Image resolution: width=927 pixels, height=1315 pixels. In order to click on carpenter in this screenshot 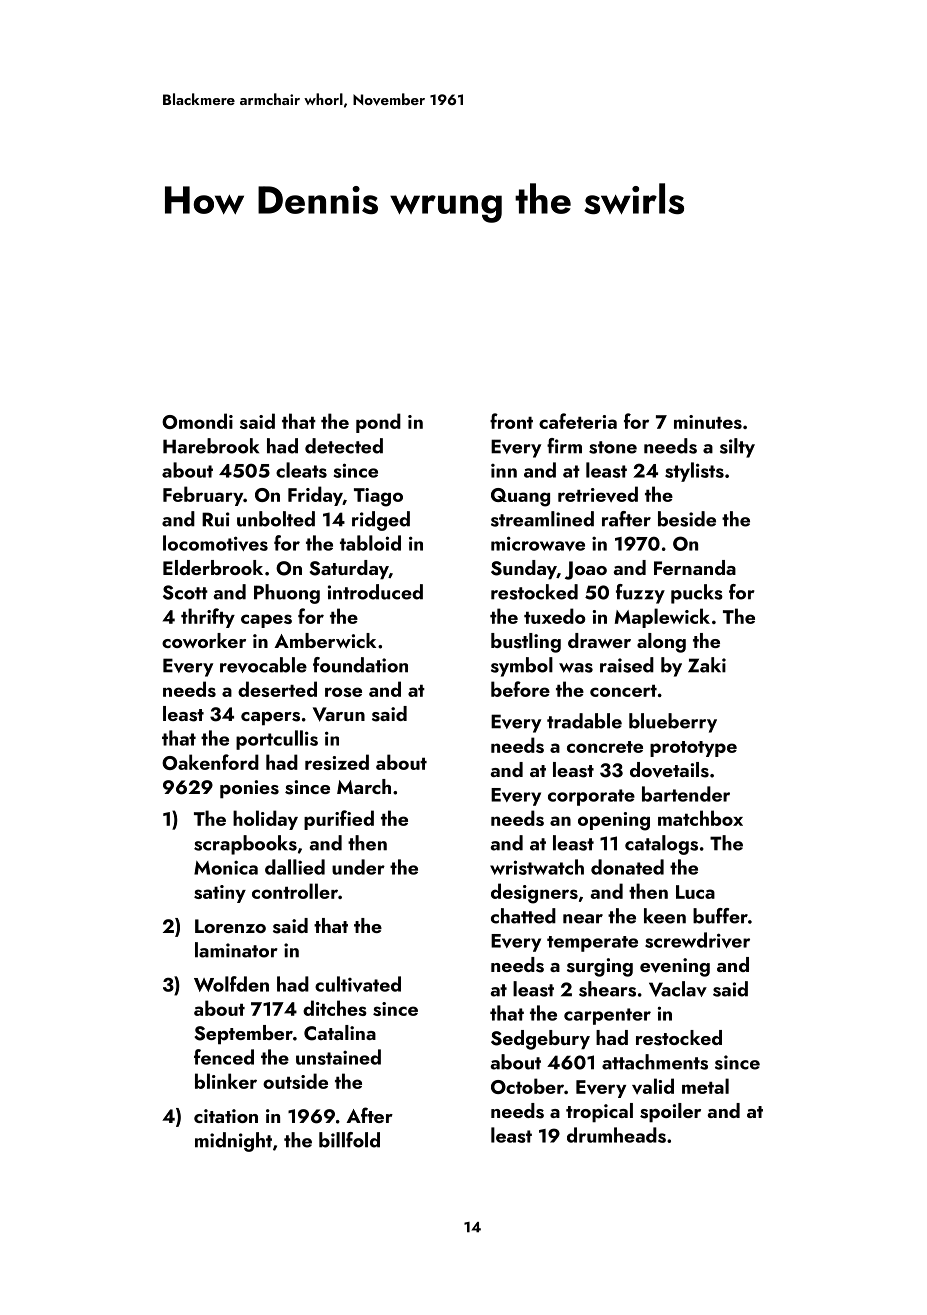, I will do `click(607, 1016)`.
